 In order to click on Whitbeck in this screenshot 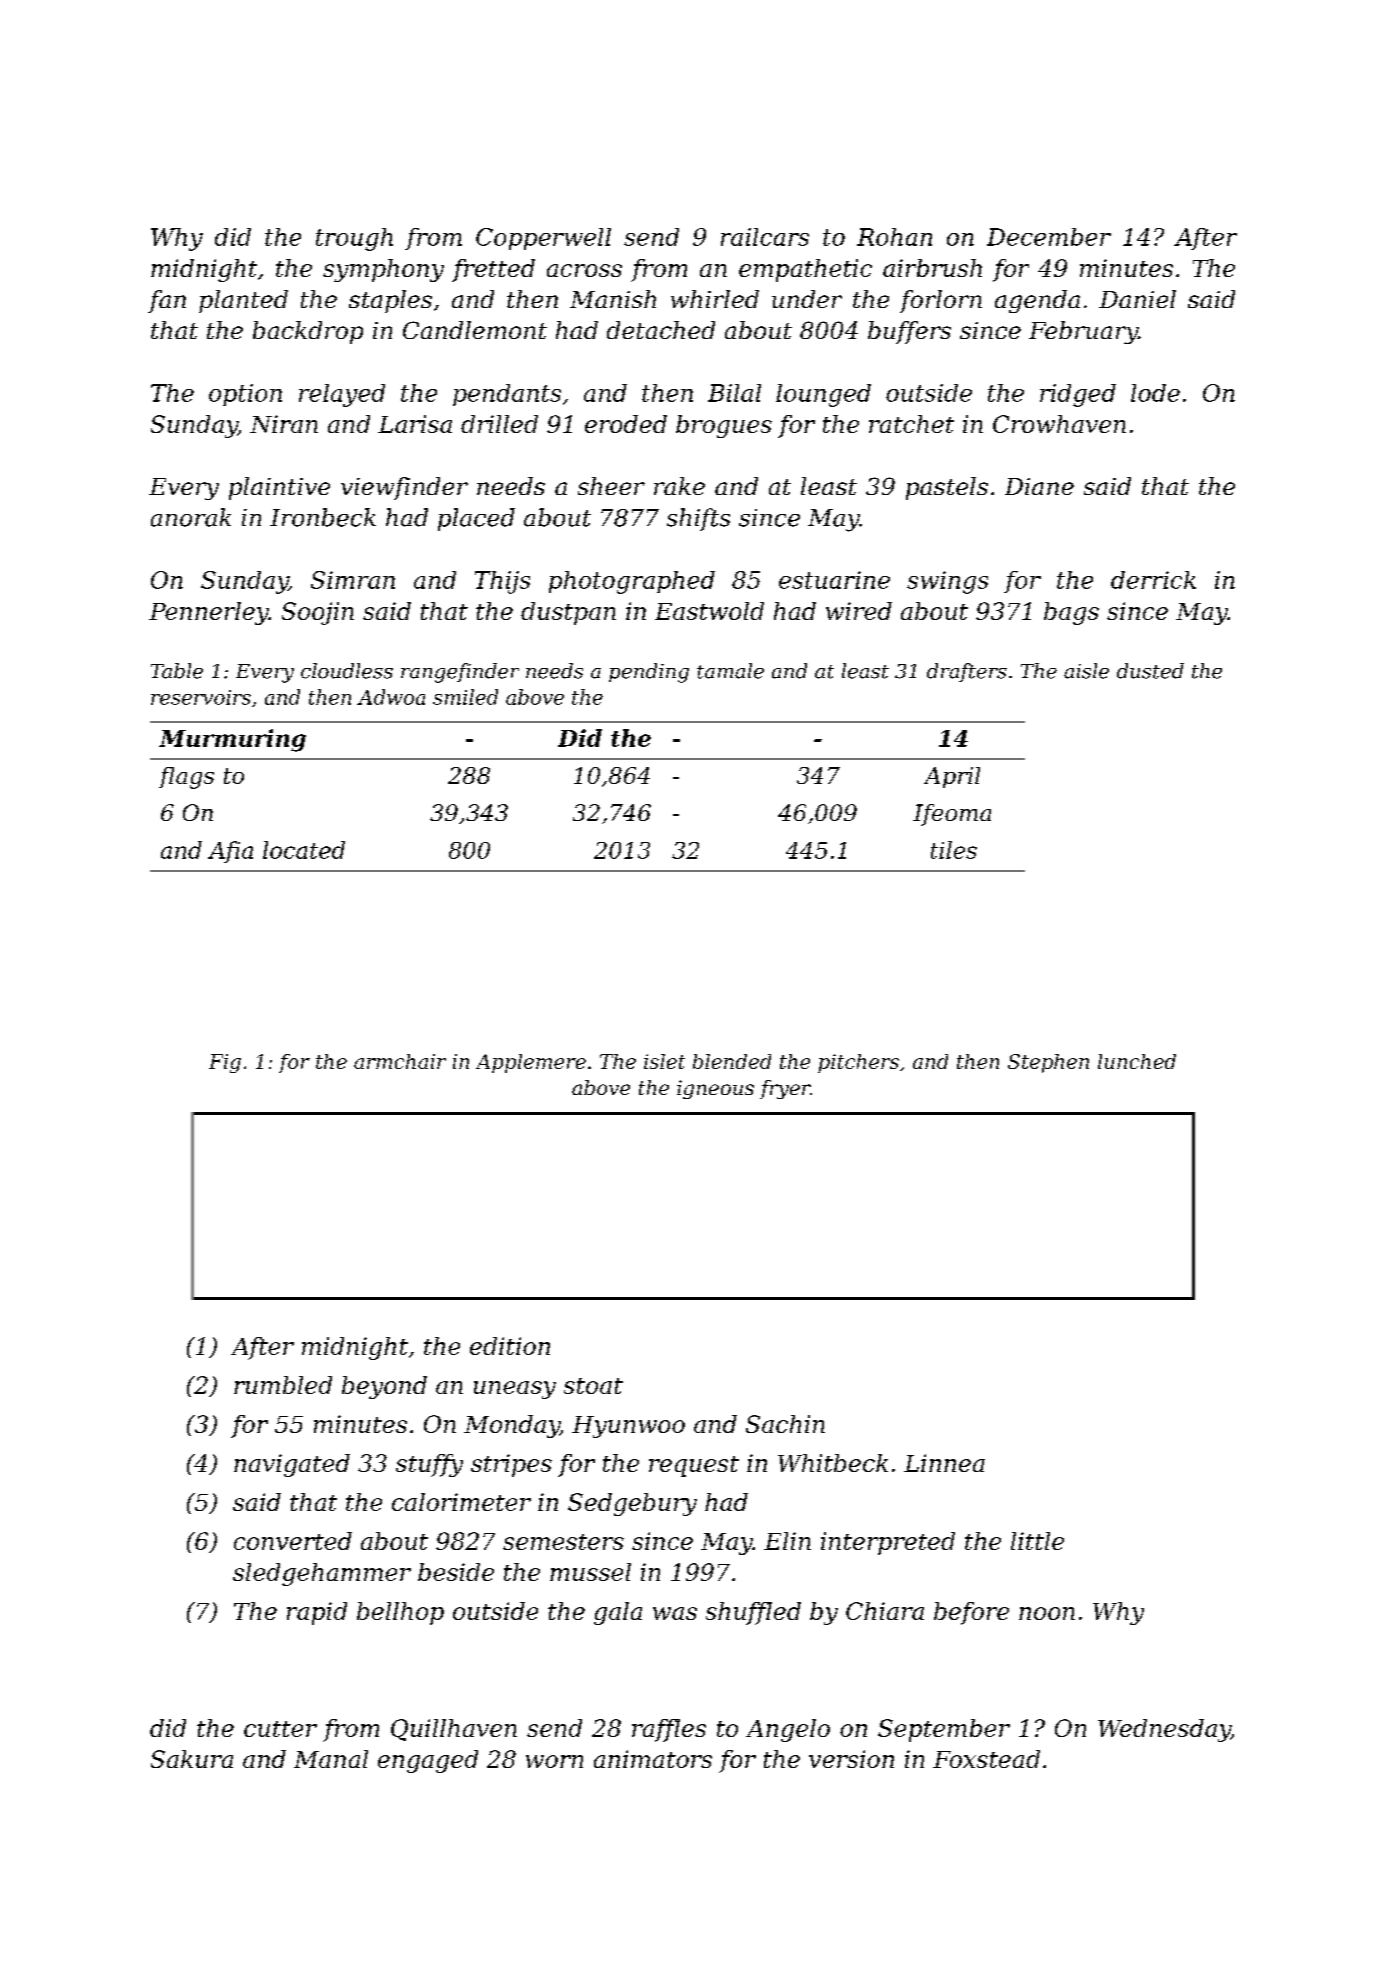, I will do `click(833, 1463)`.
